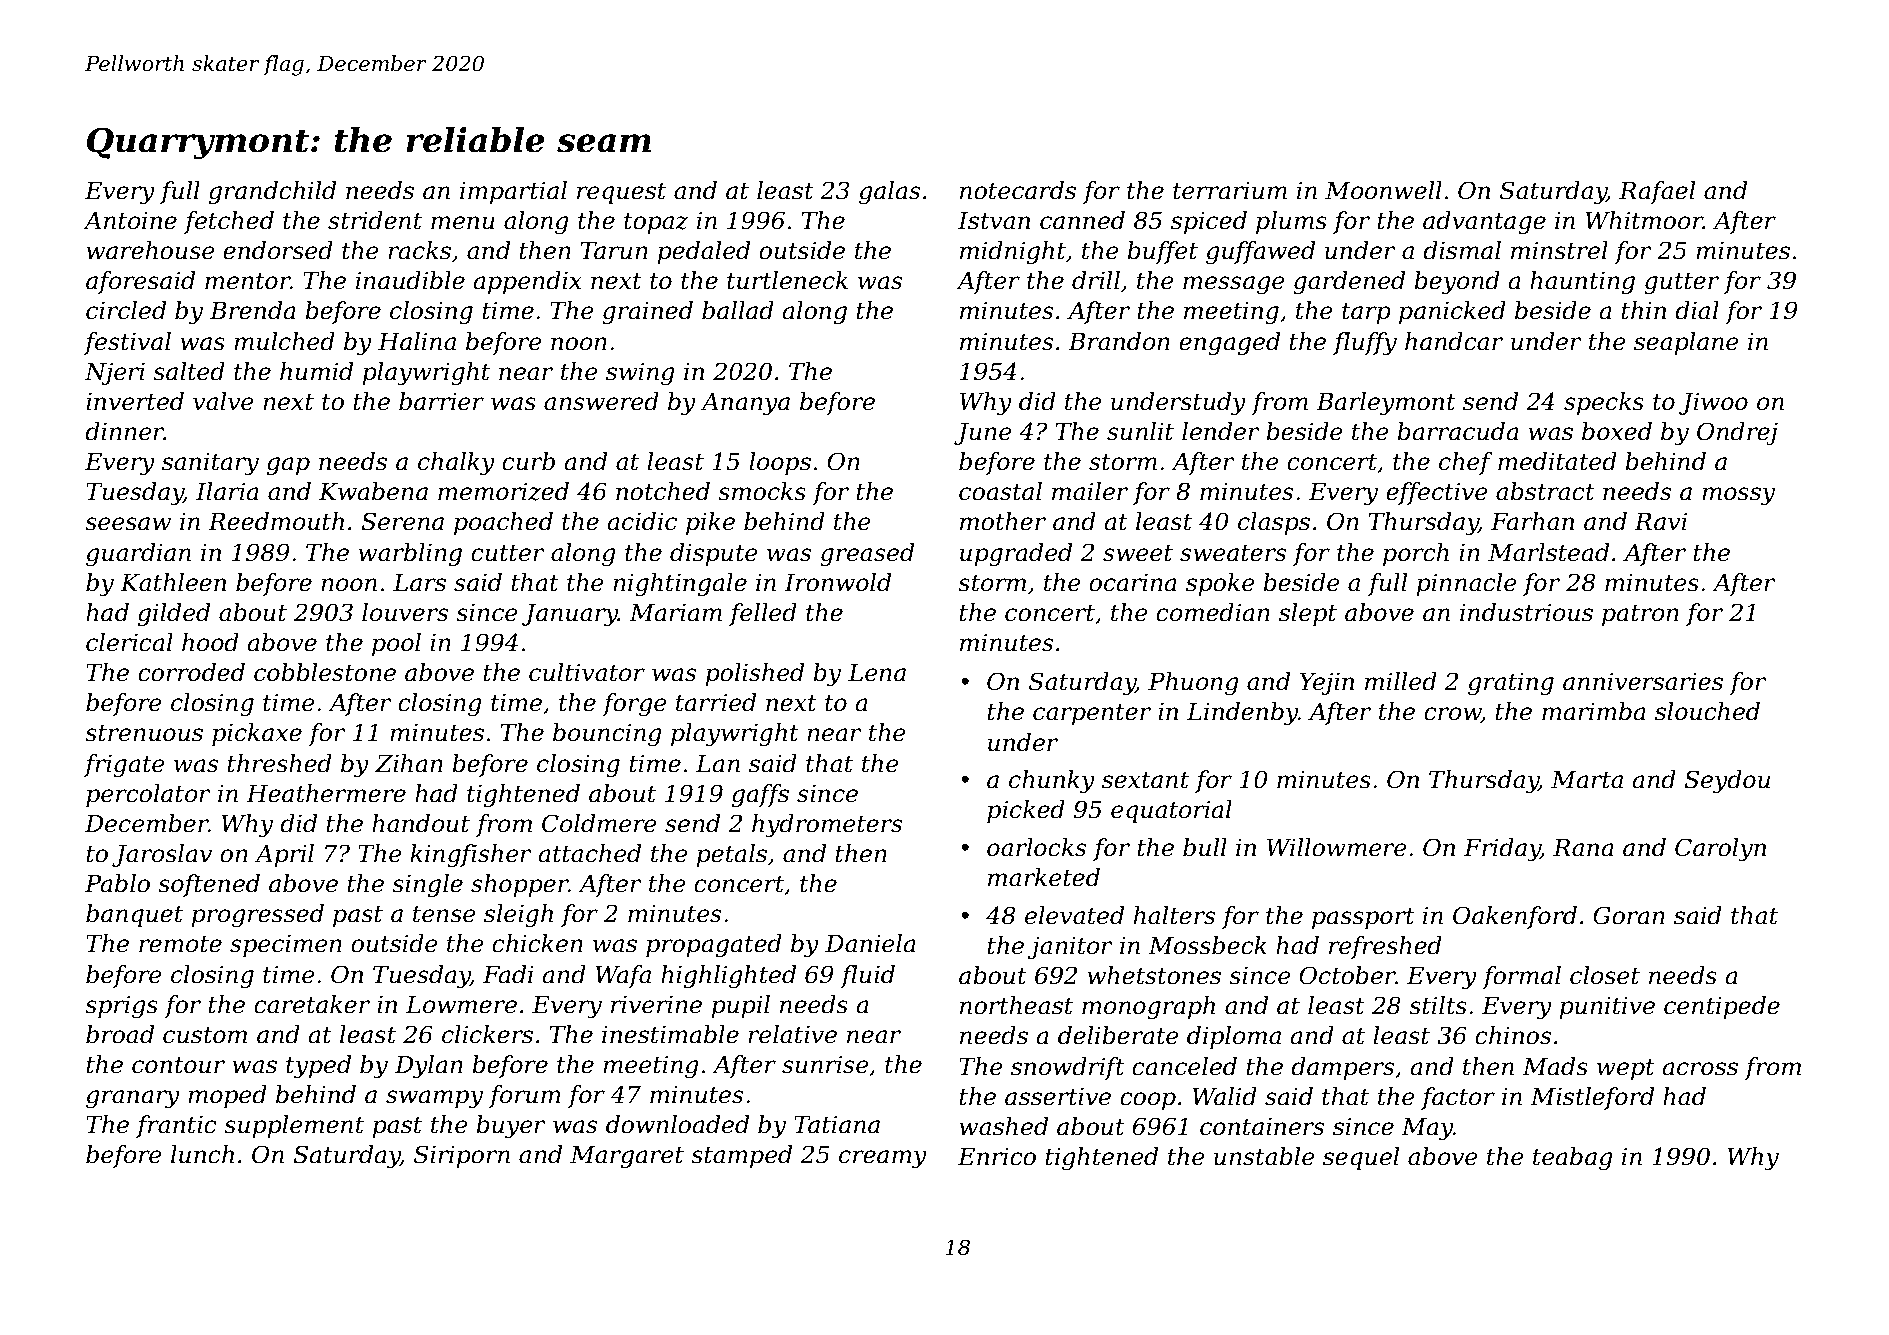 This image has width=1889, height=1335. Describe the element at coordinates (1713, 404) in the image. I see `Jiwoo` at that location.
